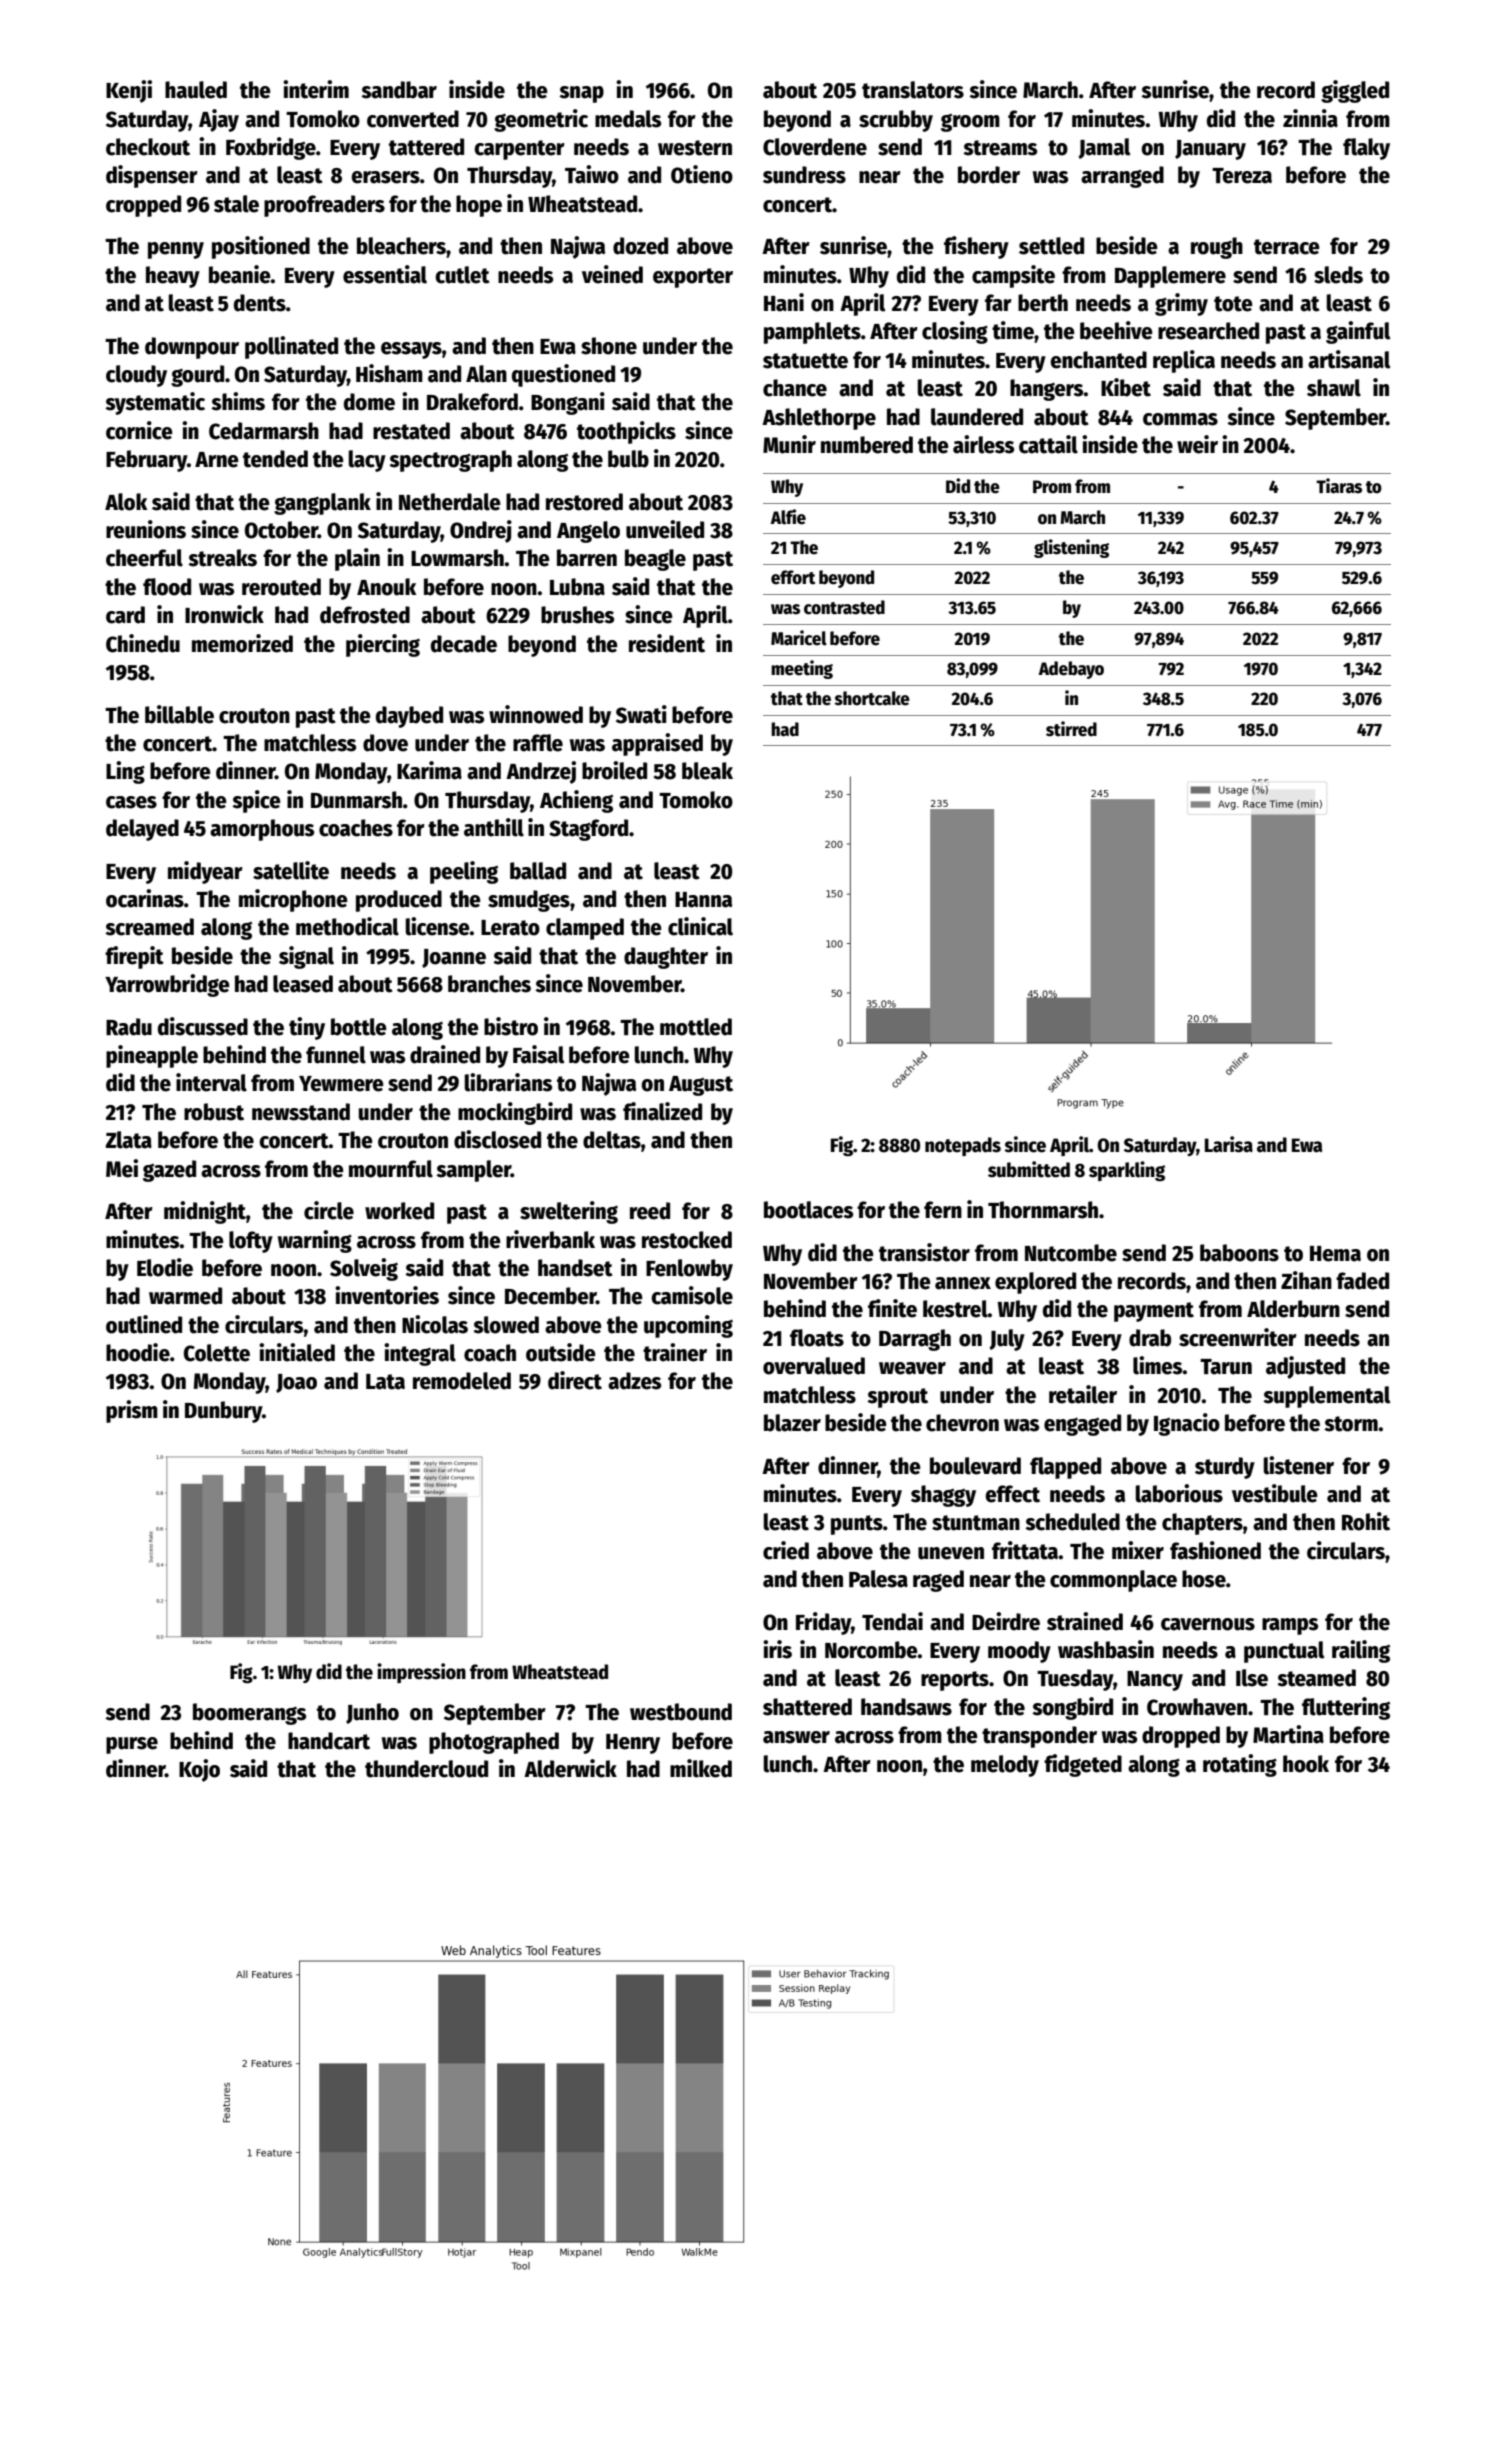  I want to click on leased, so click(303, 984).
